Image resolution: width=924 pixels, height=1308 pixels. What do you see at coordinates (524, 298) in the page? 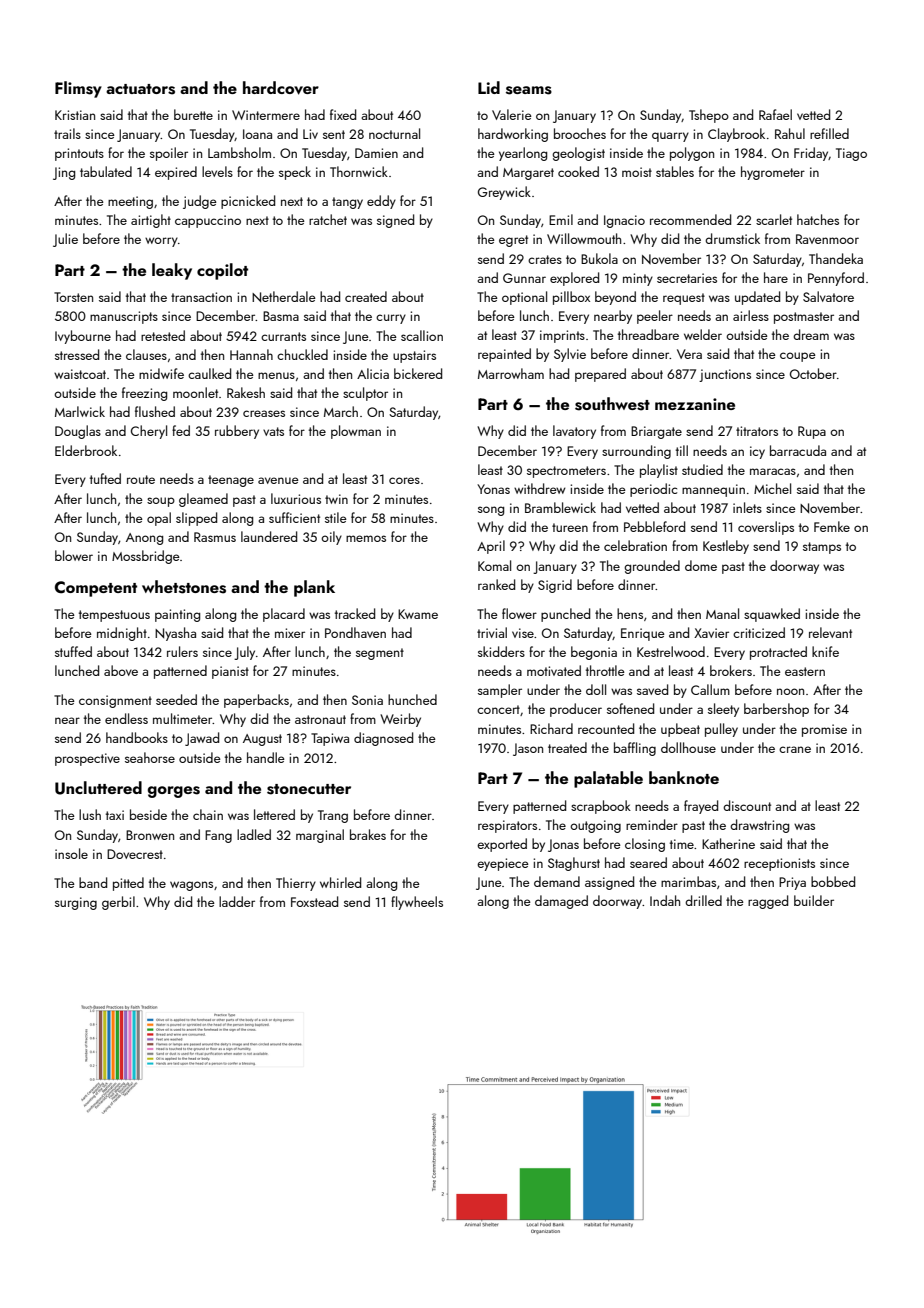
I see `optional` at bounding box center [524, 298].
